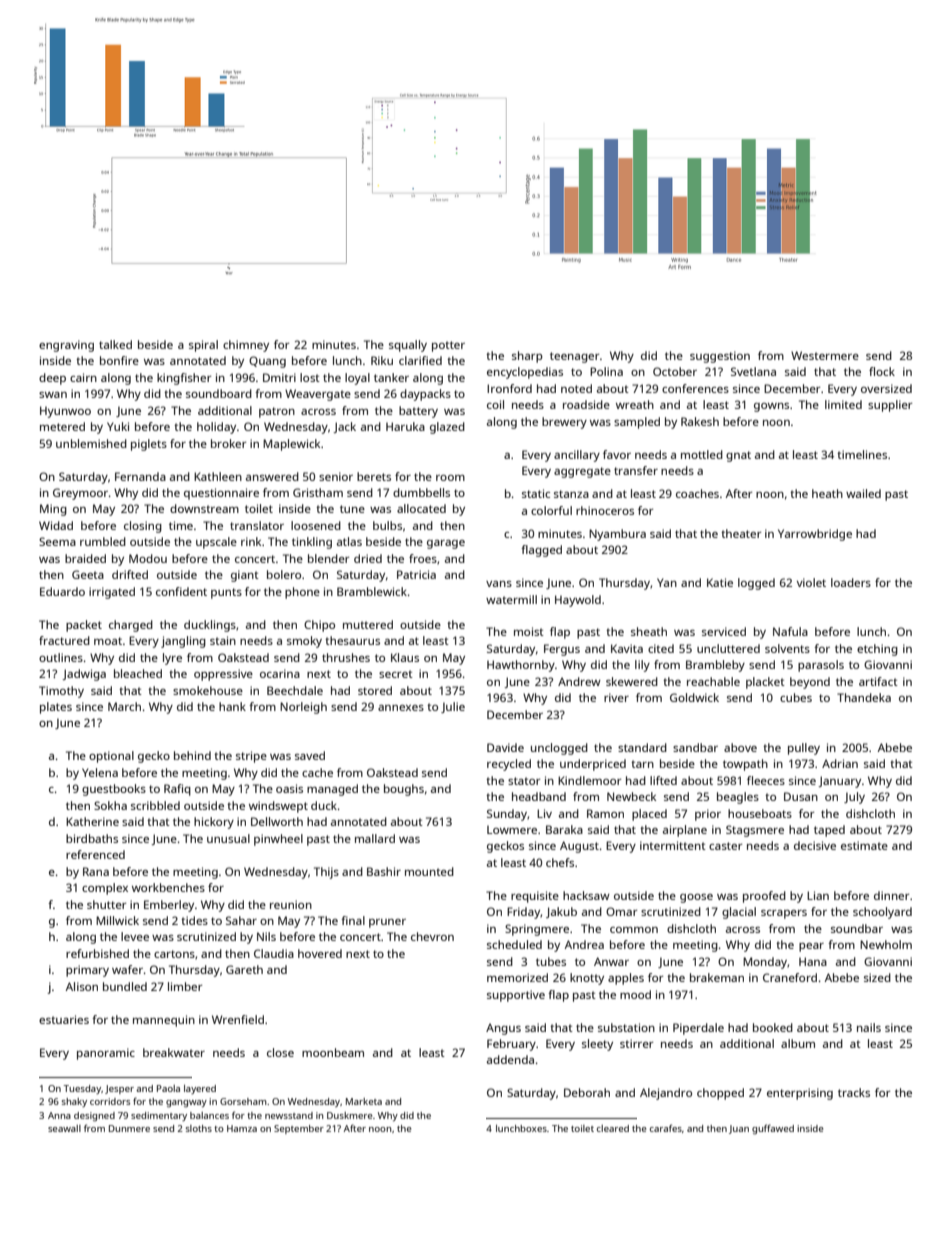  I want to click on piglets, so click(149, 445).
